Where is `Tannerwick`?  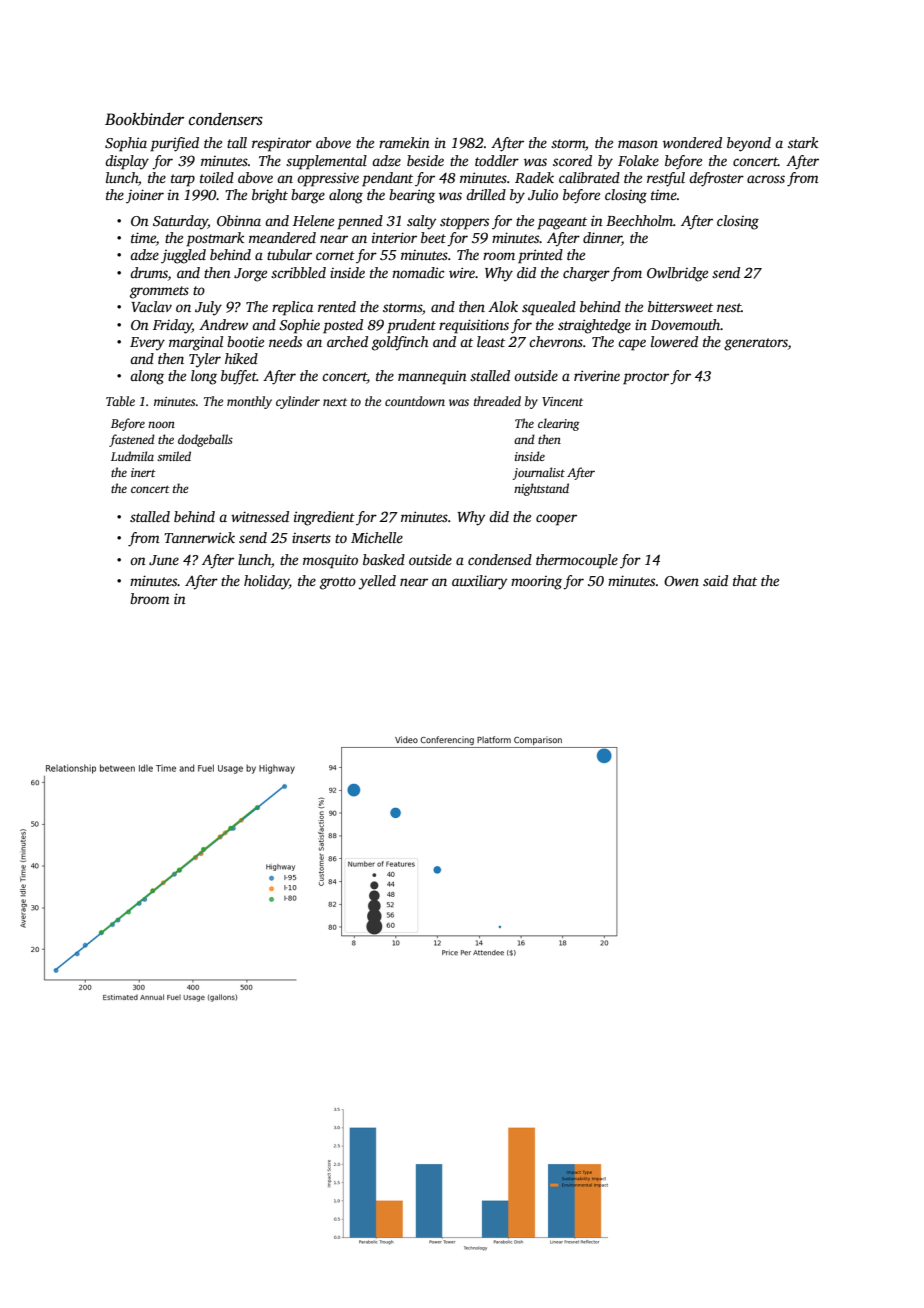
Tannerwick is located at coordinates (199, 537).
